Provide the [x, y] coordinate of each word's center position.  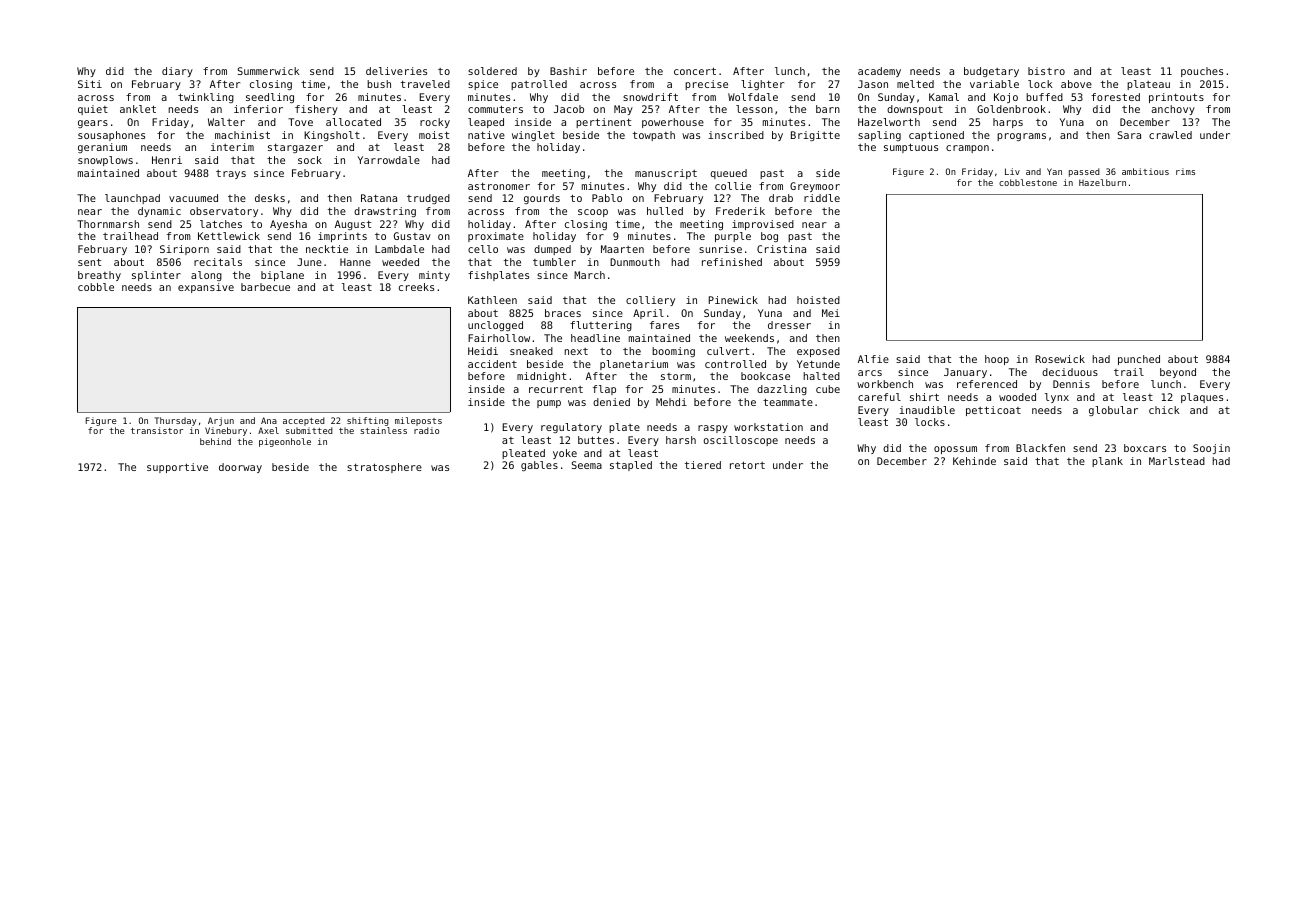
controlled [735, 364]
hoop [997, 360]
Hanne [355, 262]
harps [1008, 123]
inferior [258, 109]
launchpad [132, 199]
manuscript [666, 174]
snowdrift [650, 97]
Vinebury [226, 431]
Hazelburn [1102, 182]
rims [1185, 171]
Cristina [781, 249]
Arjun [221, 421]
